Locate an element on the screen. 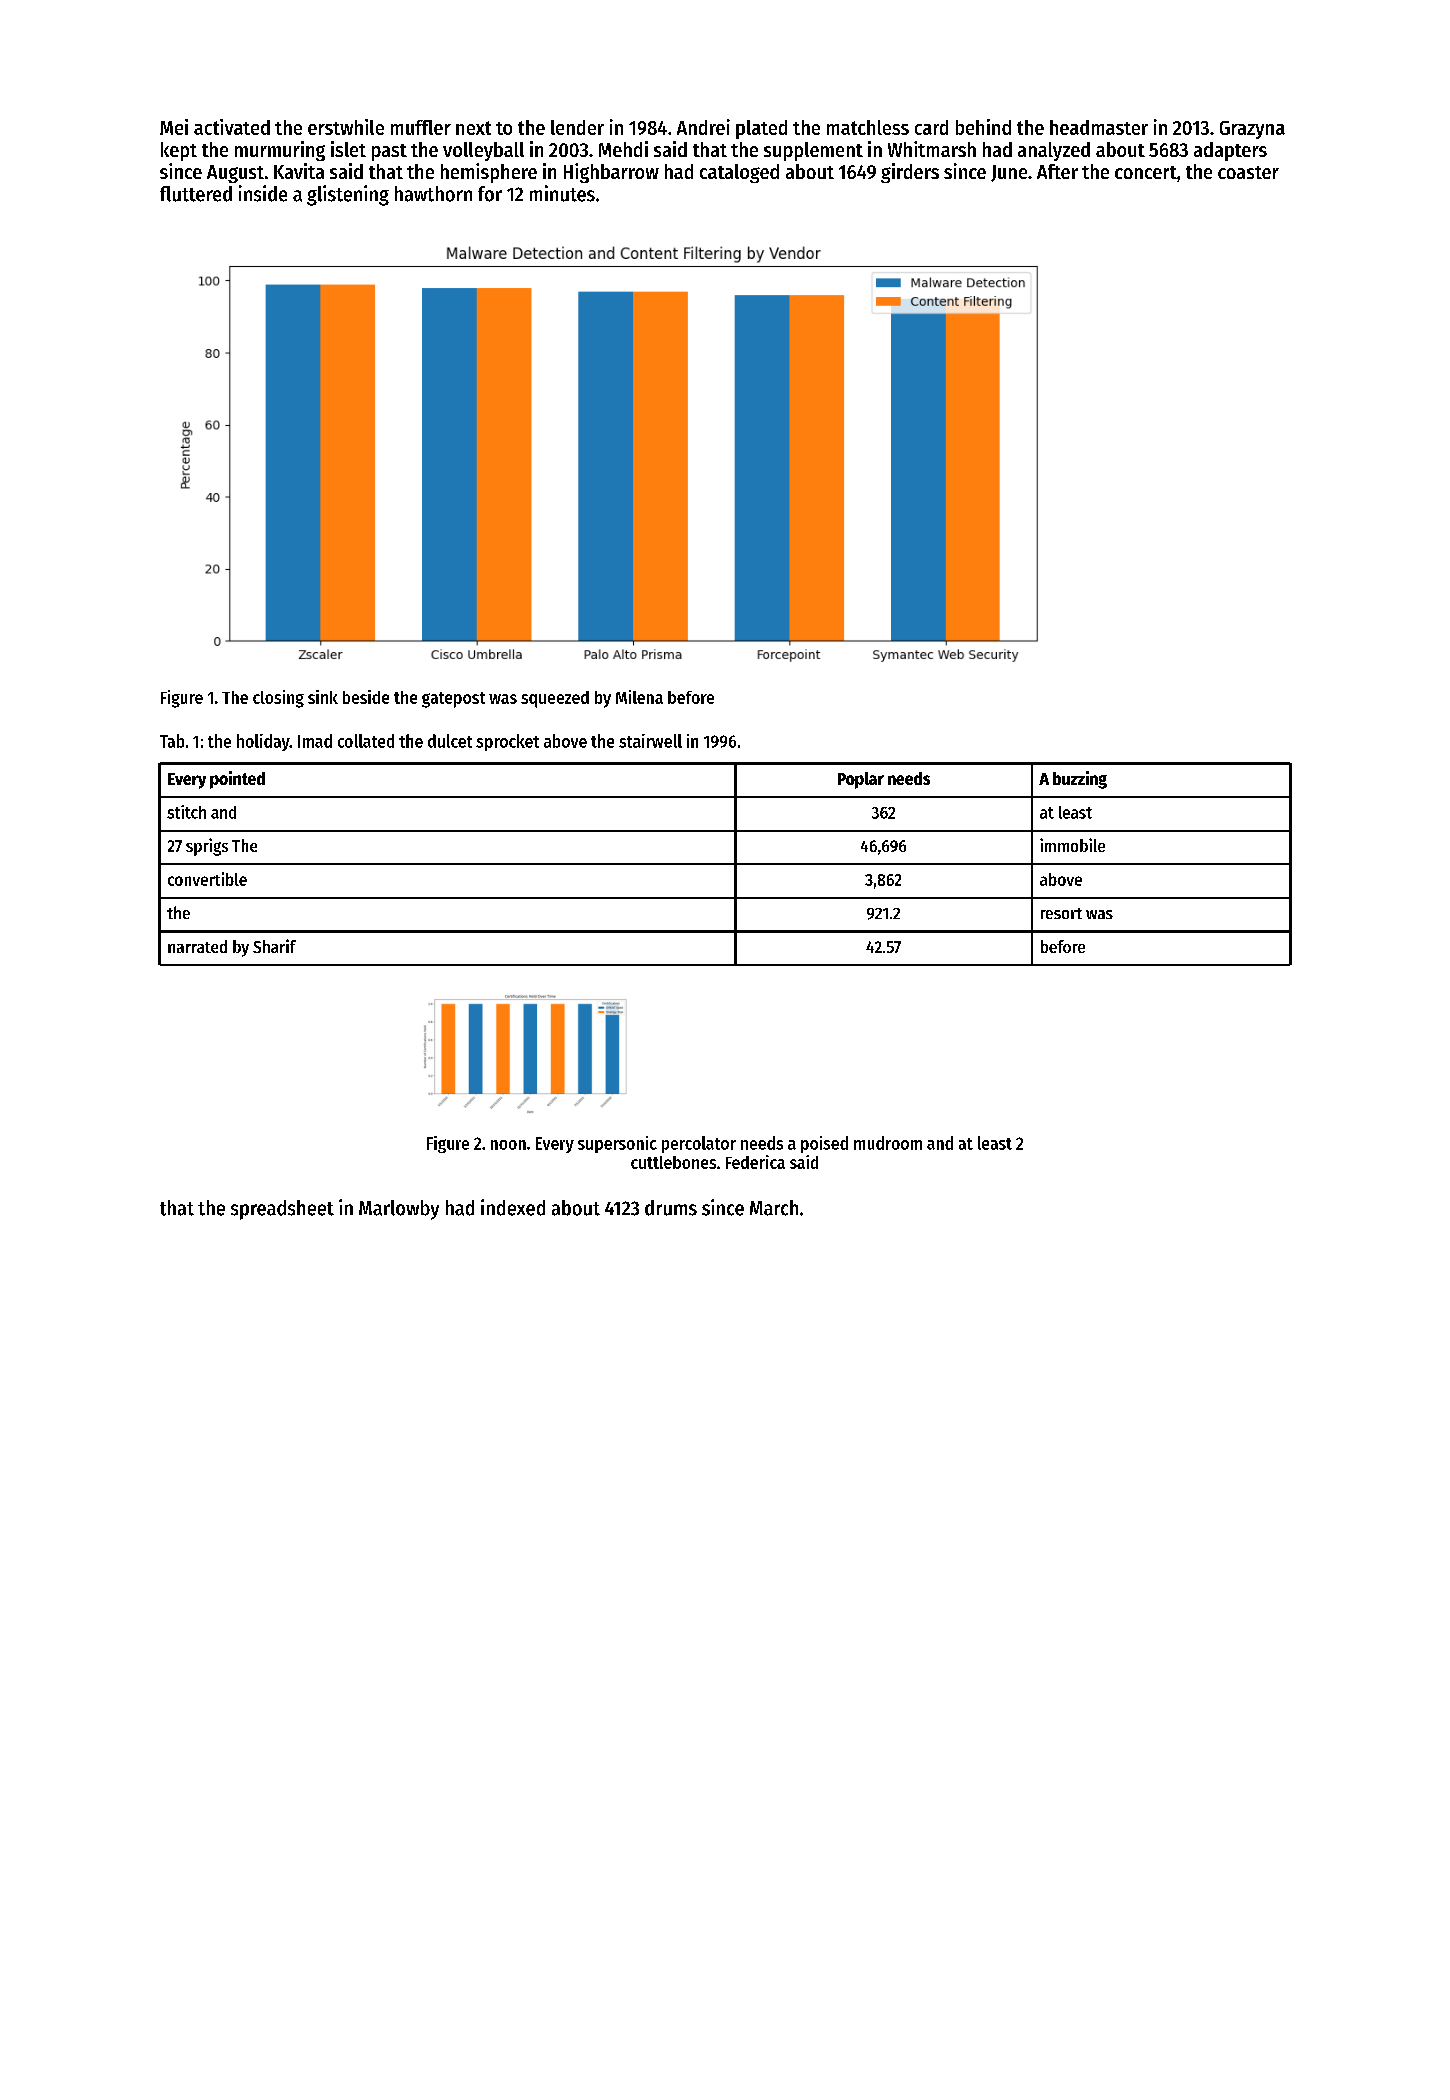  After is located at coordinates (1057, 171).
